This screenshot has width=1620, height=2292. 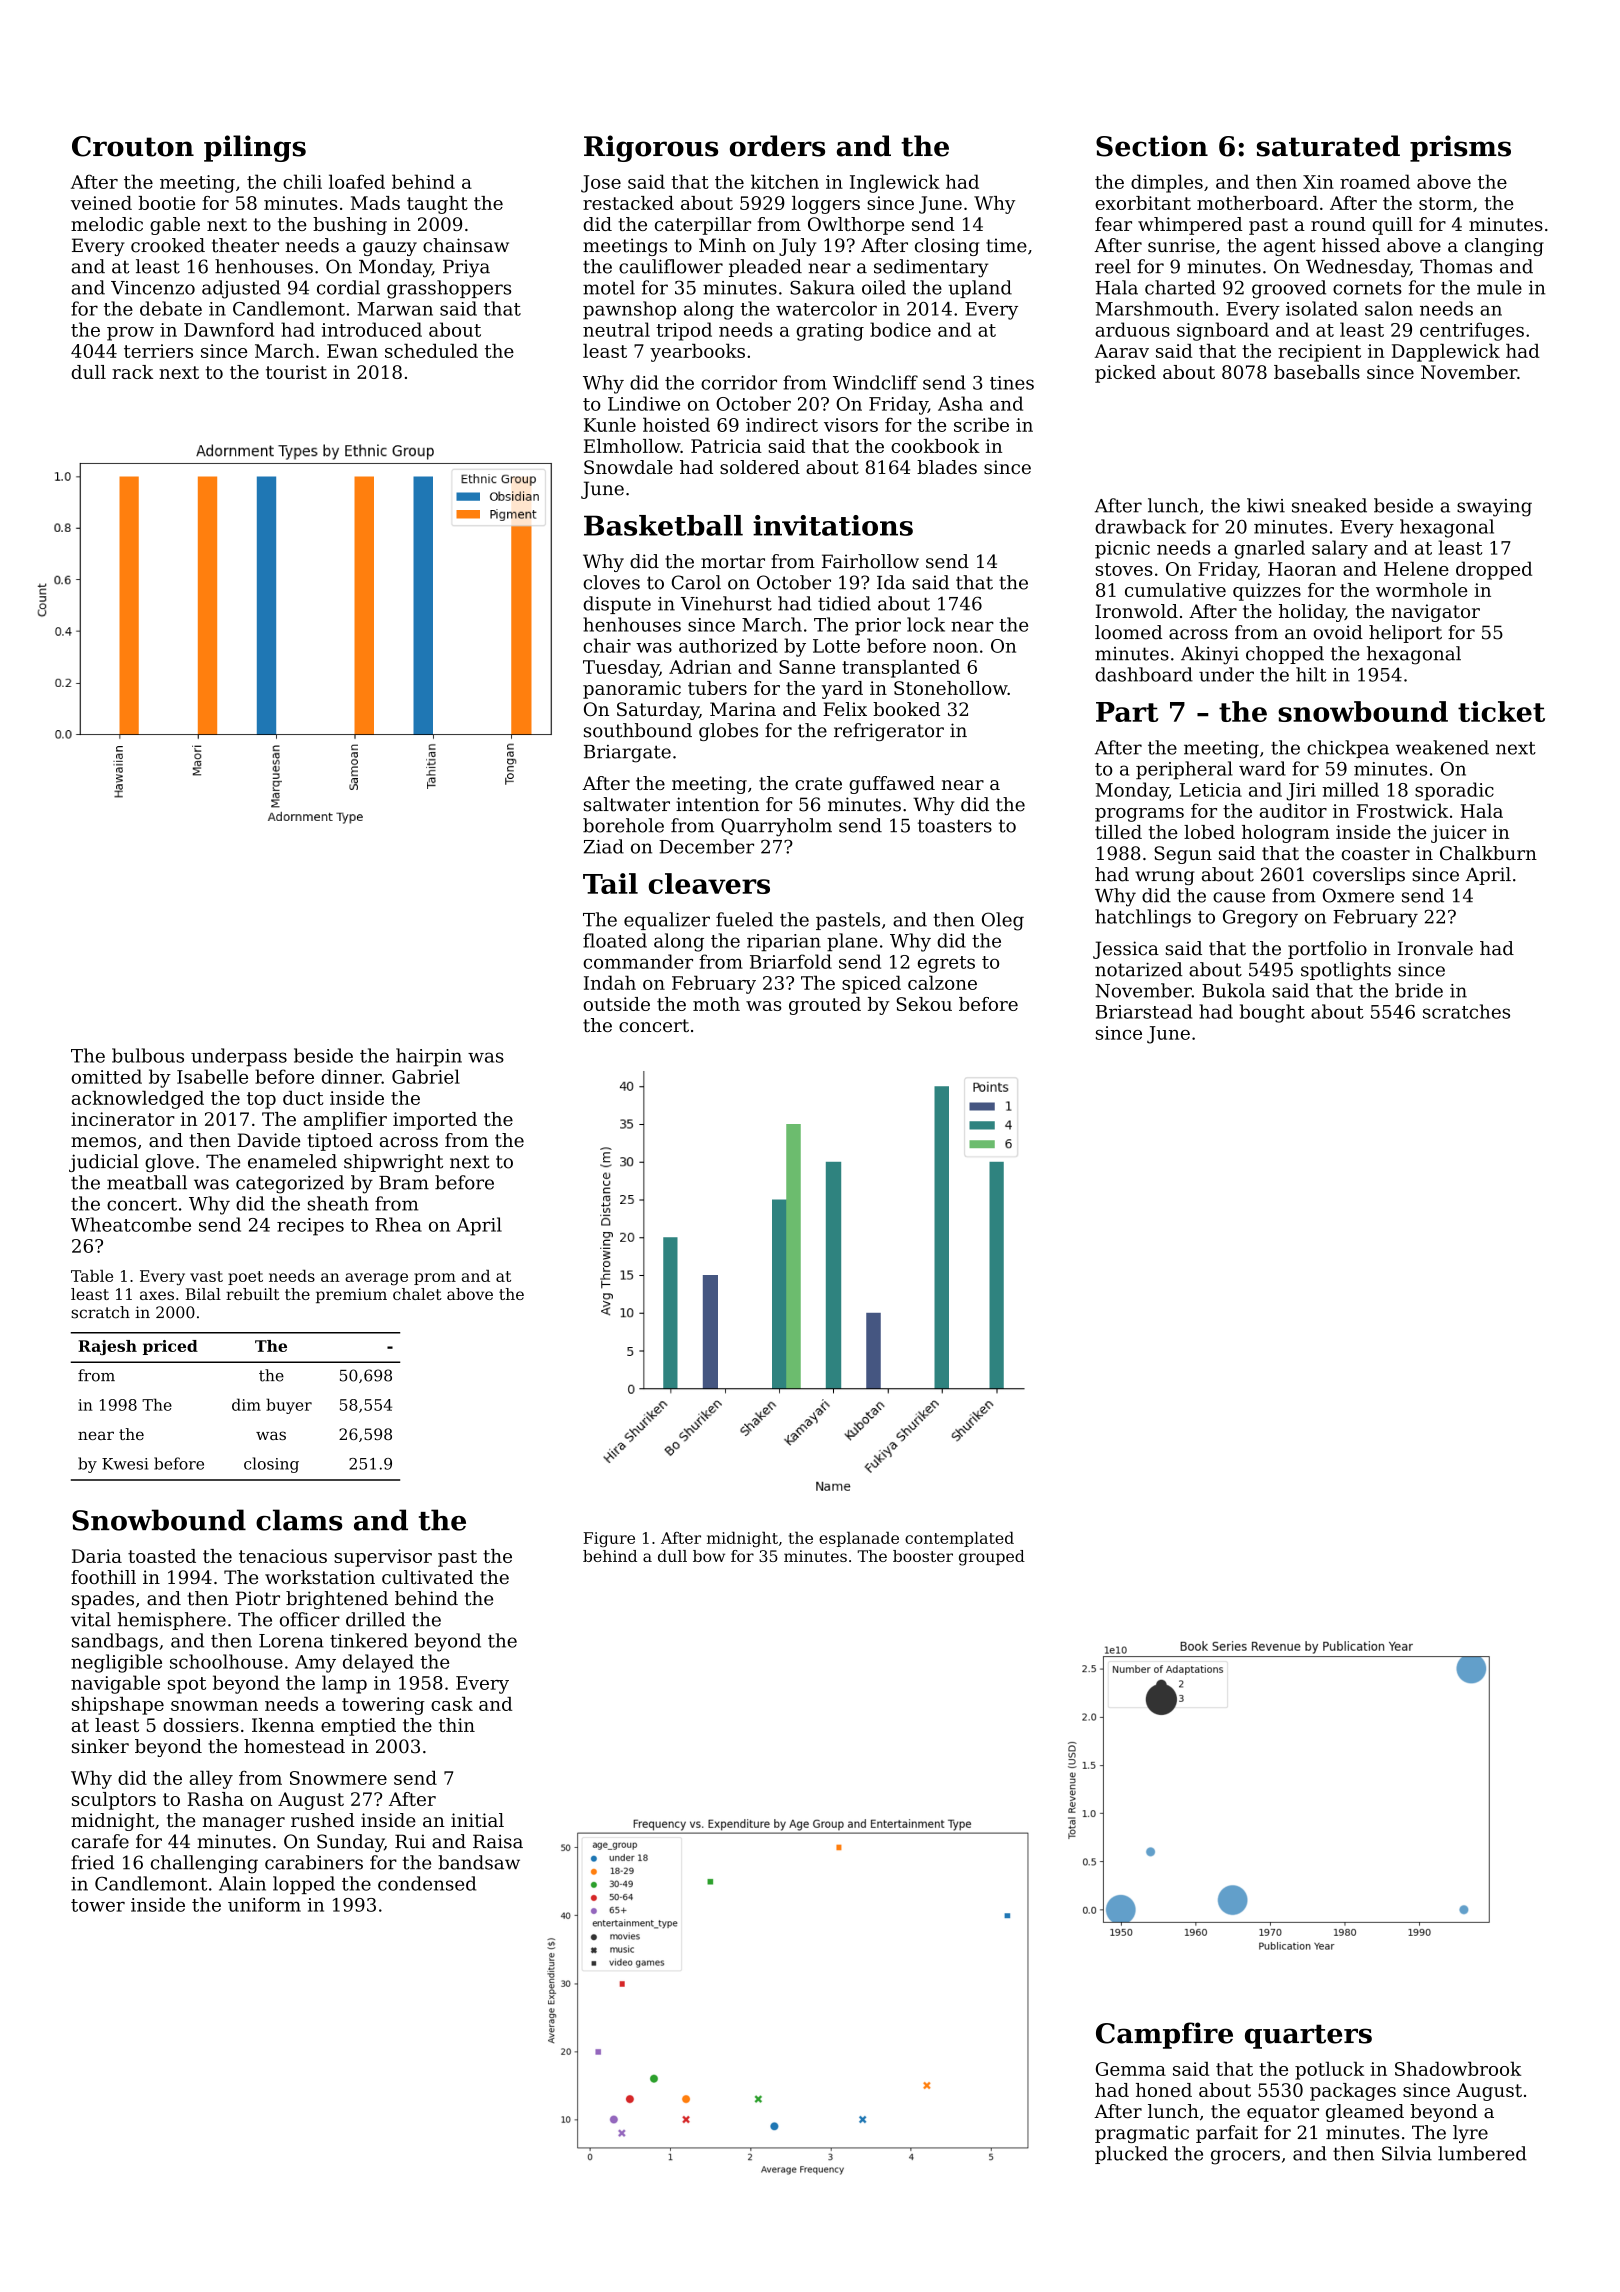 What do you see at coordinates (959, 1539) in the screenshot?
I see `contemplated` at bounding box center [959, 1539].
